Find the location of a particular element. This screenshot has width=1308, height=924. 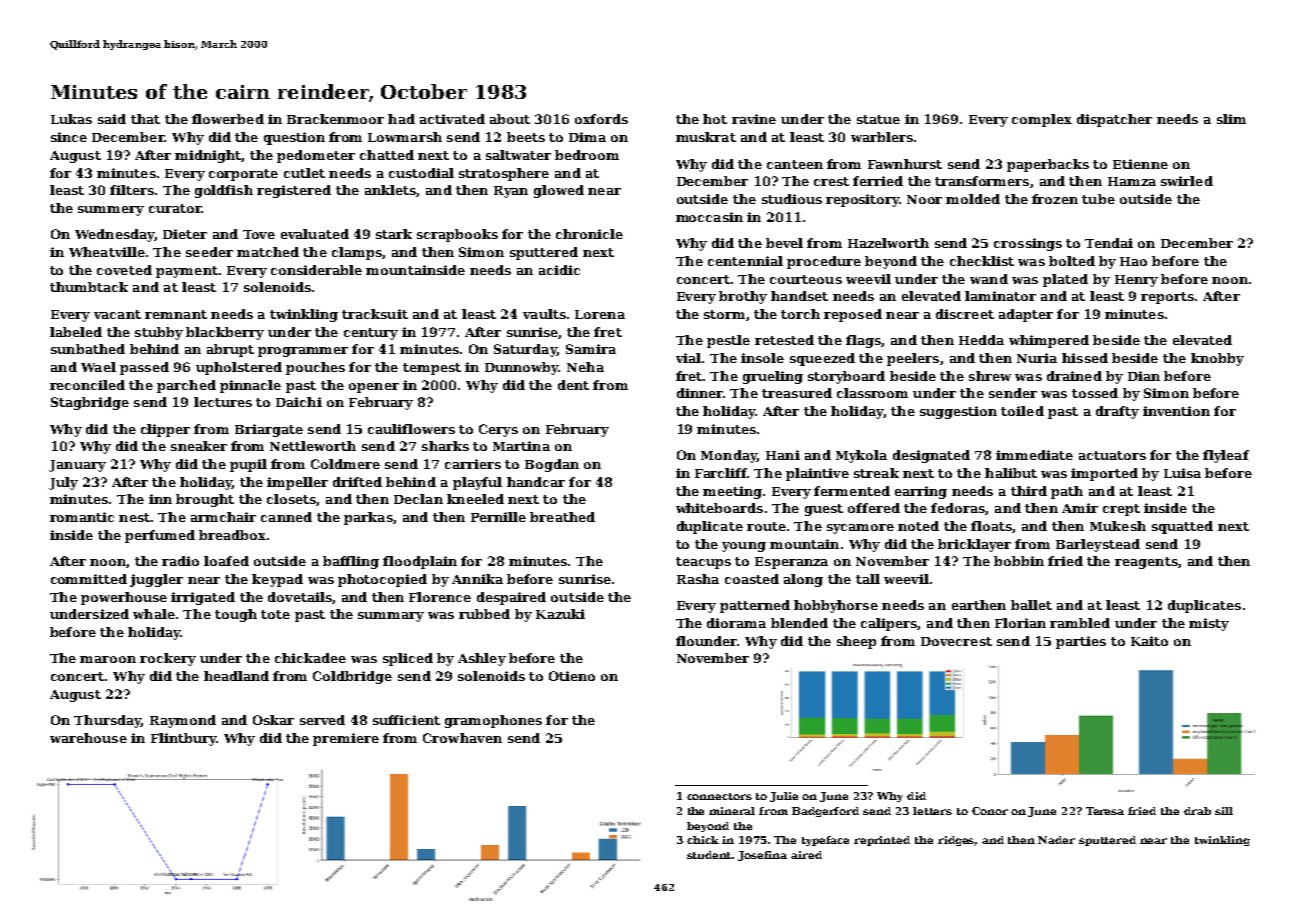

ravine is located at coordinates (754, 119).
